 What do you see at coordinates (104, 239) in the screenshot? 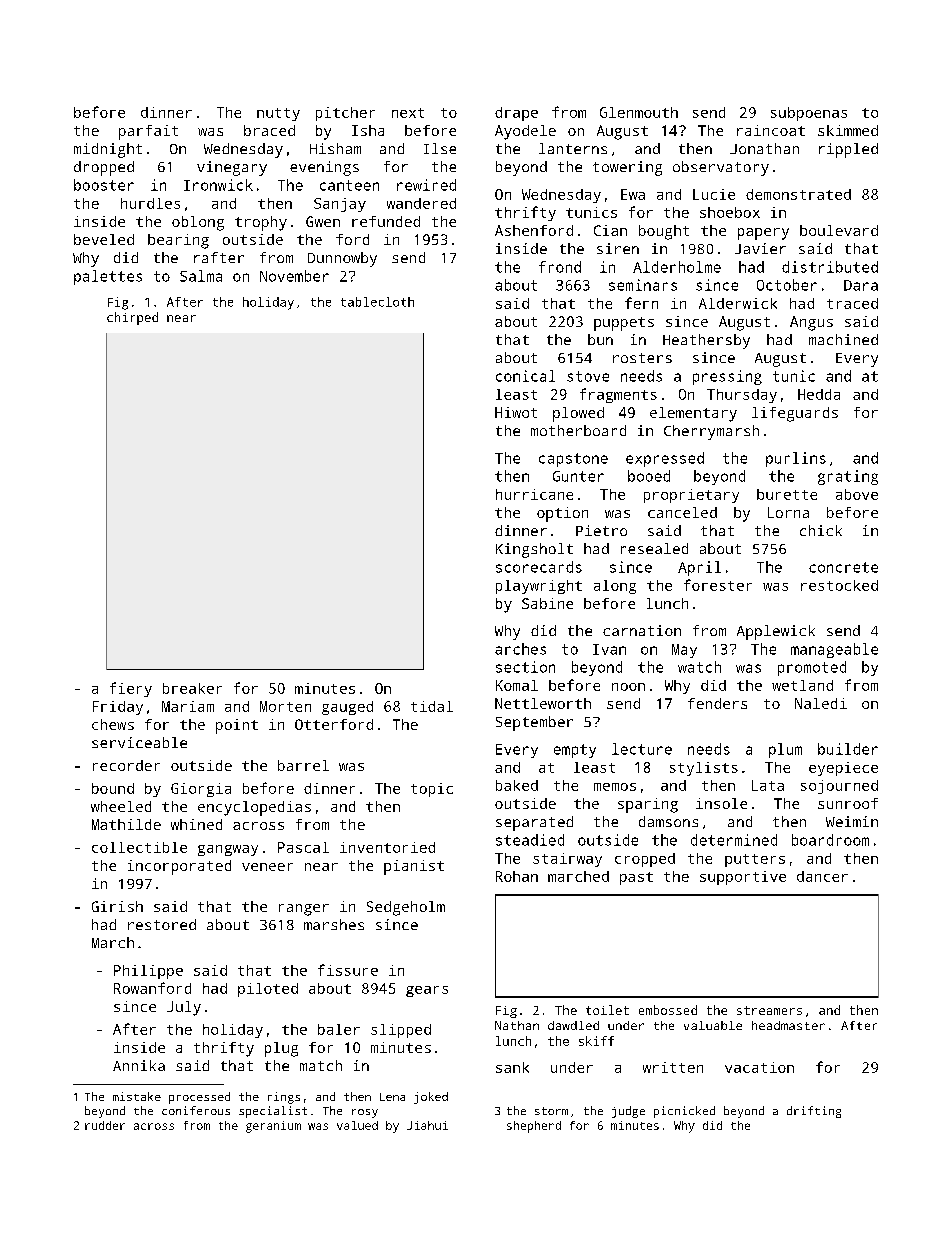
I see `beveled` at bounding box center [104, 239].
